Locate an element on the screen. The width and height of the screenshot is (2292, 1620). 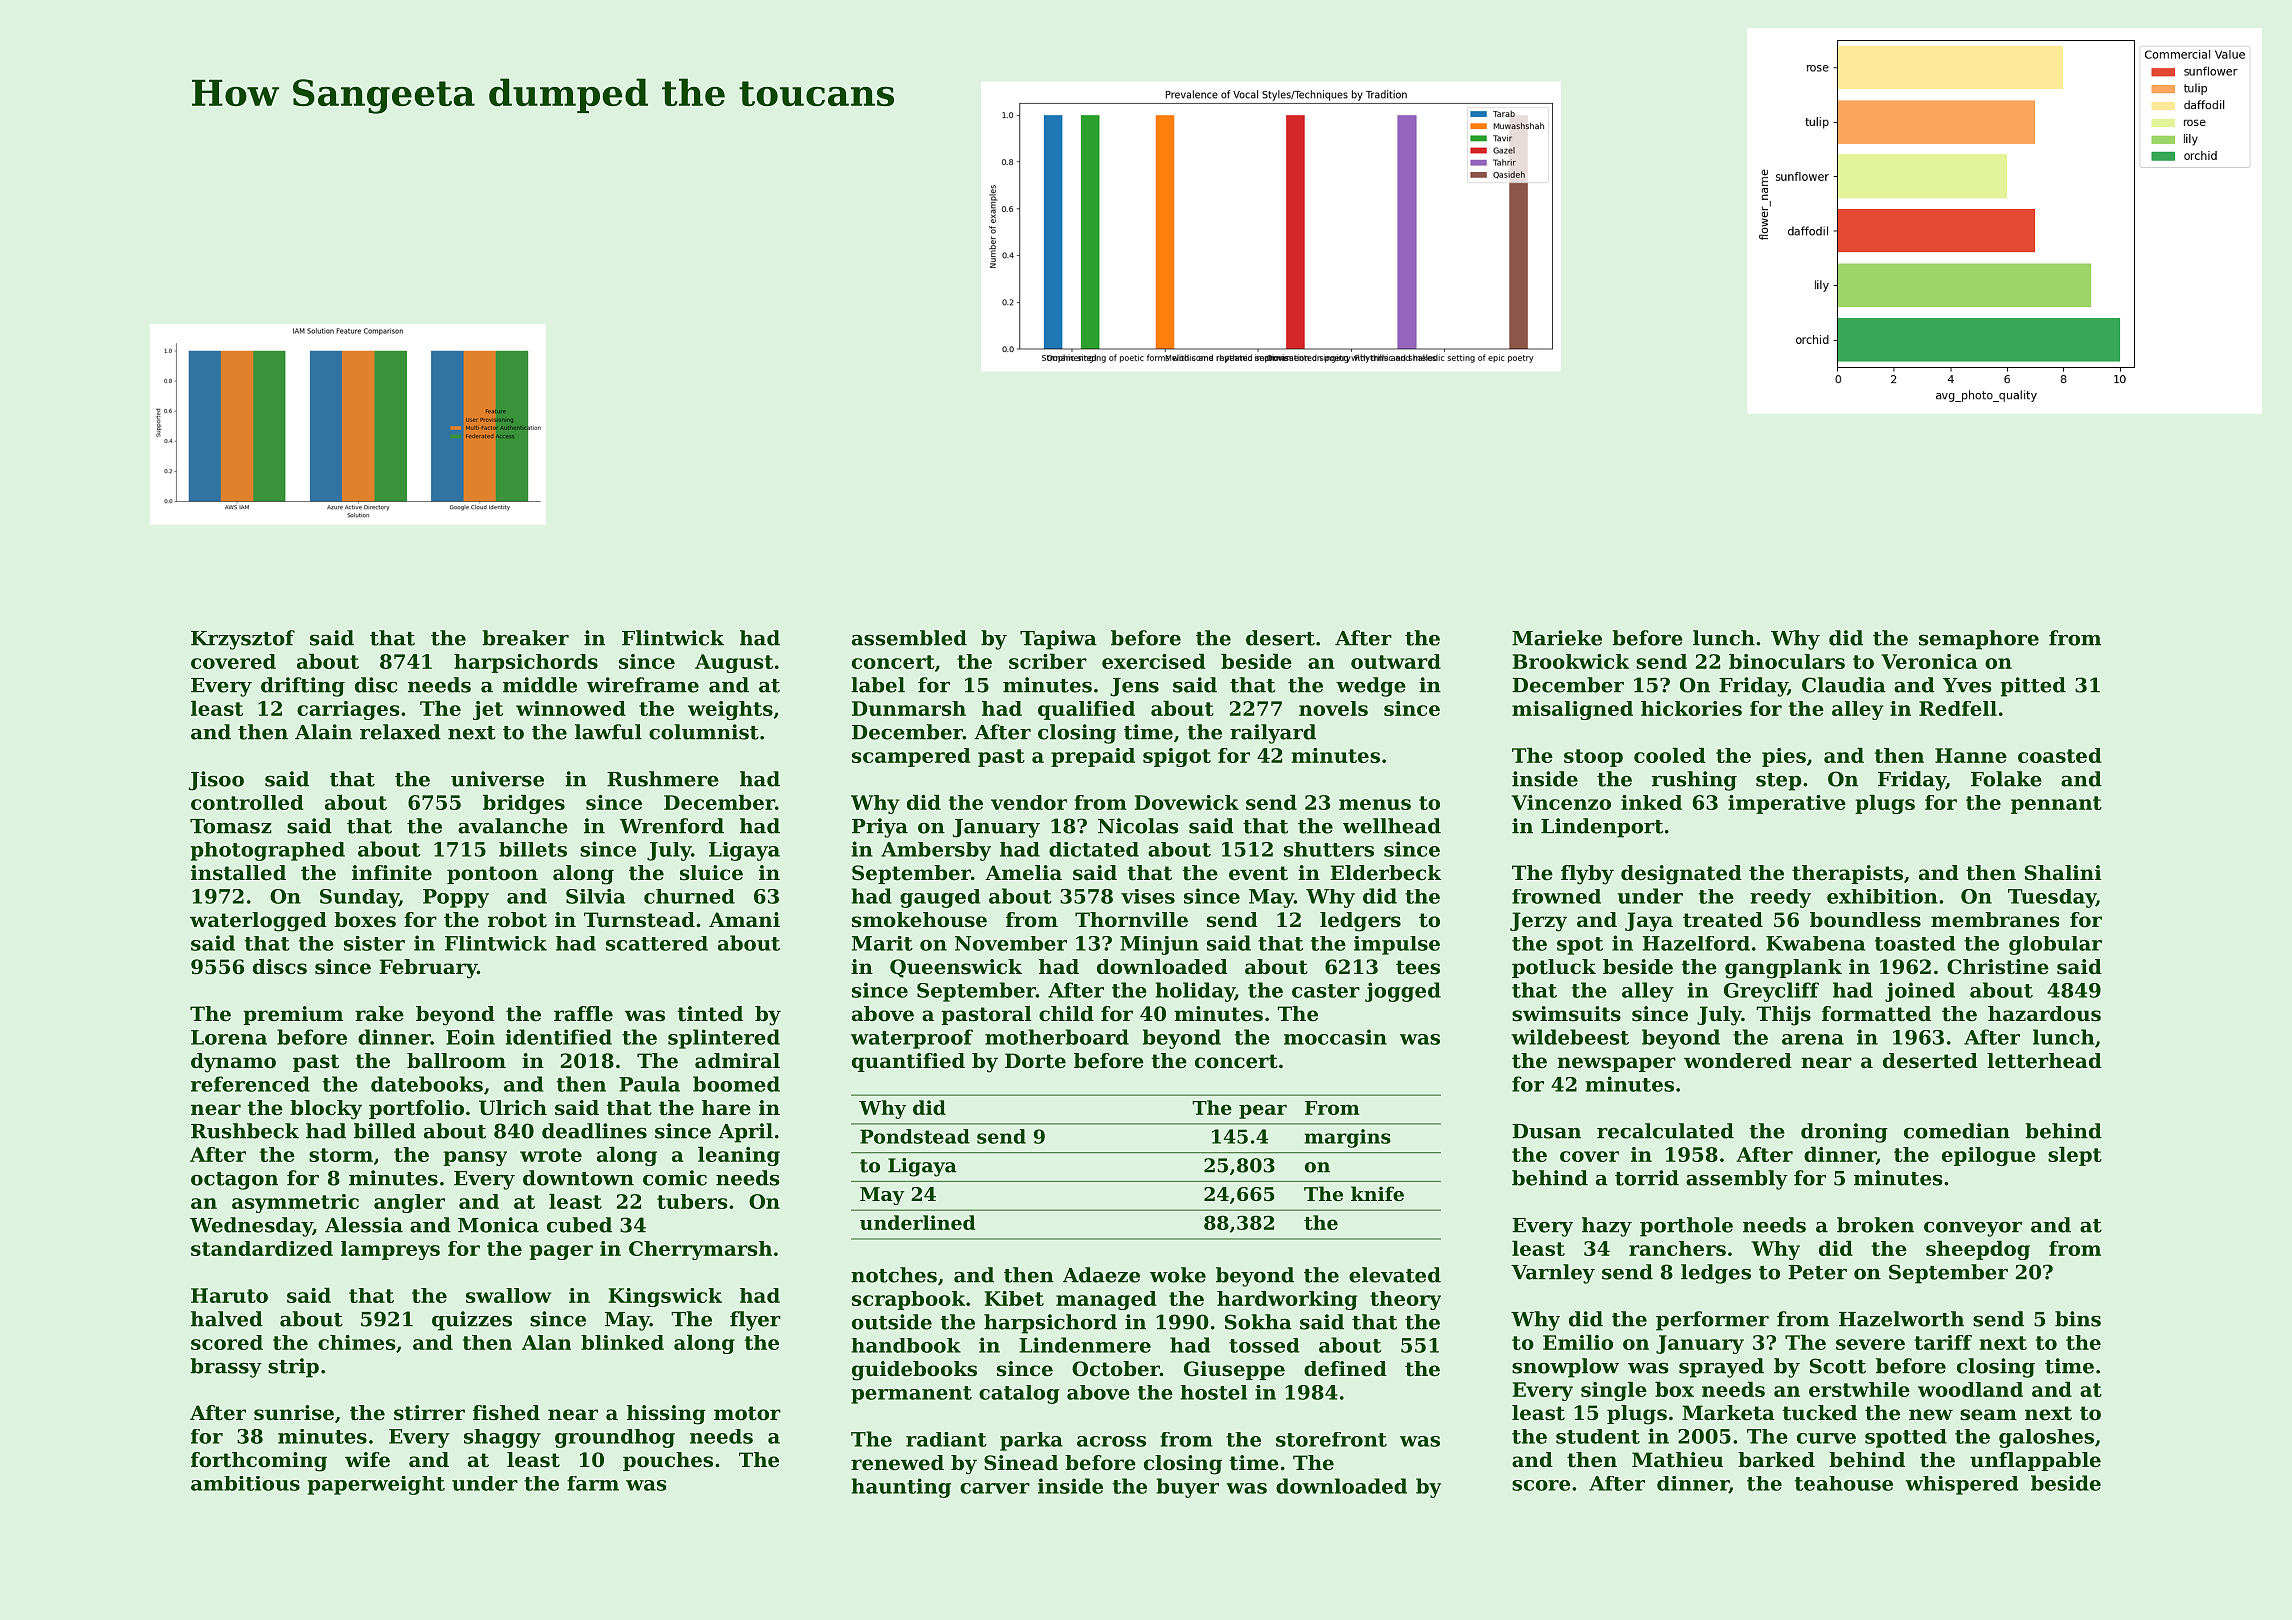
broken is located at coordinates (1875, 1225).
